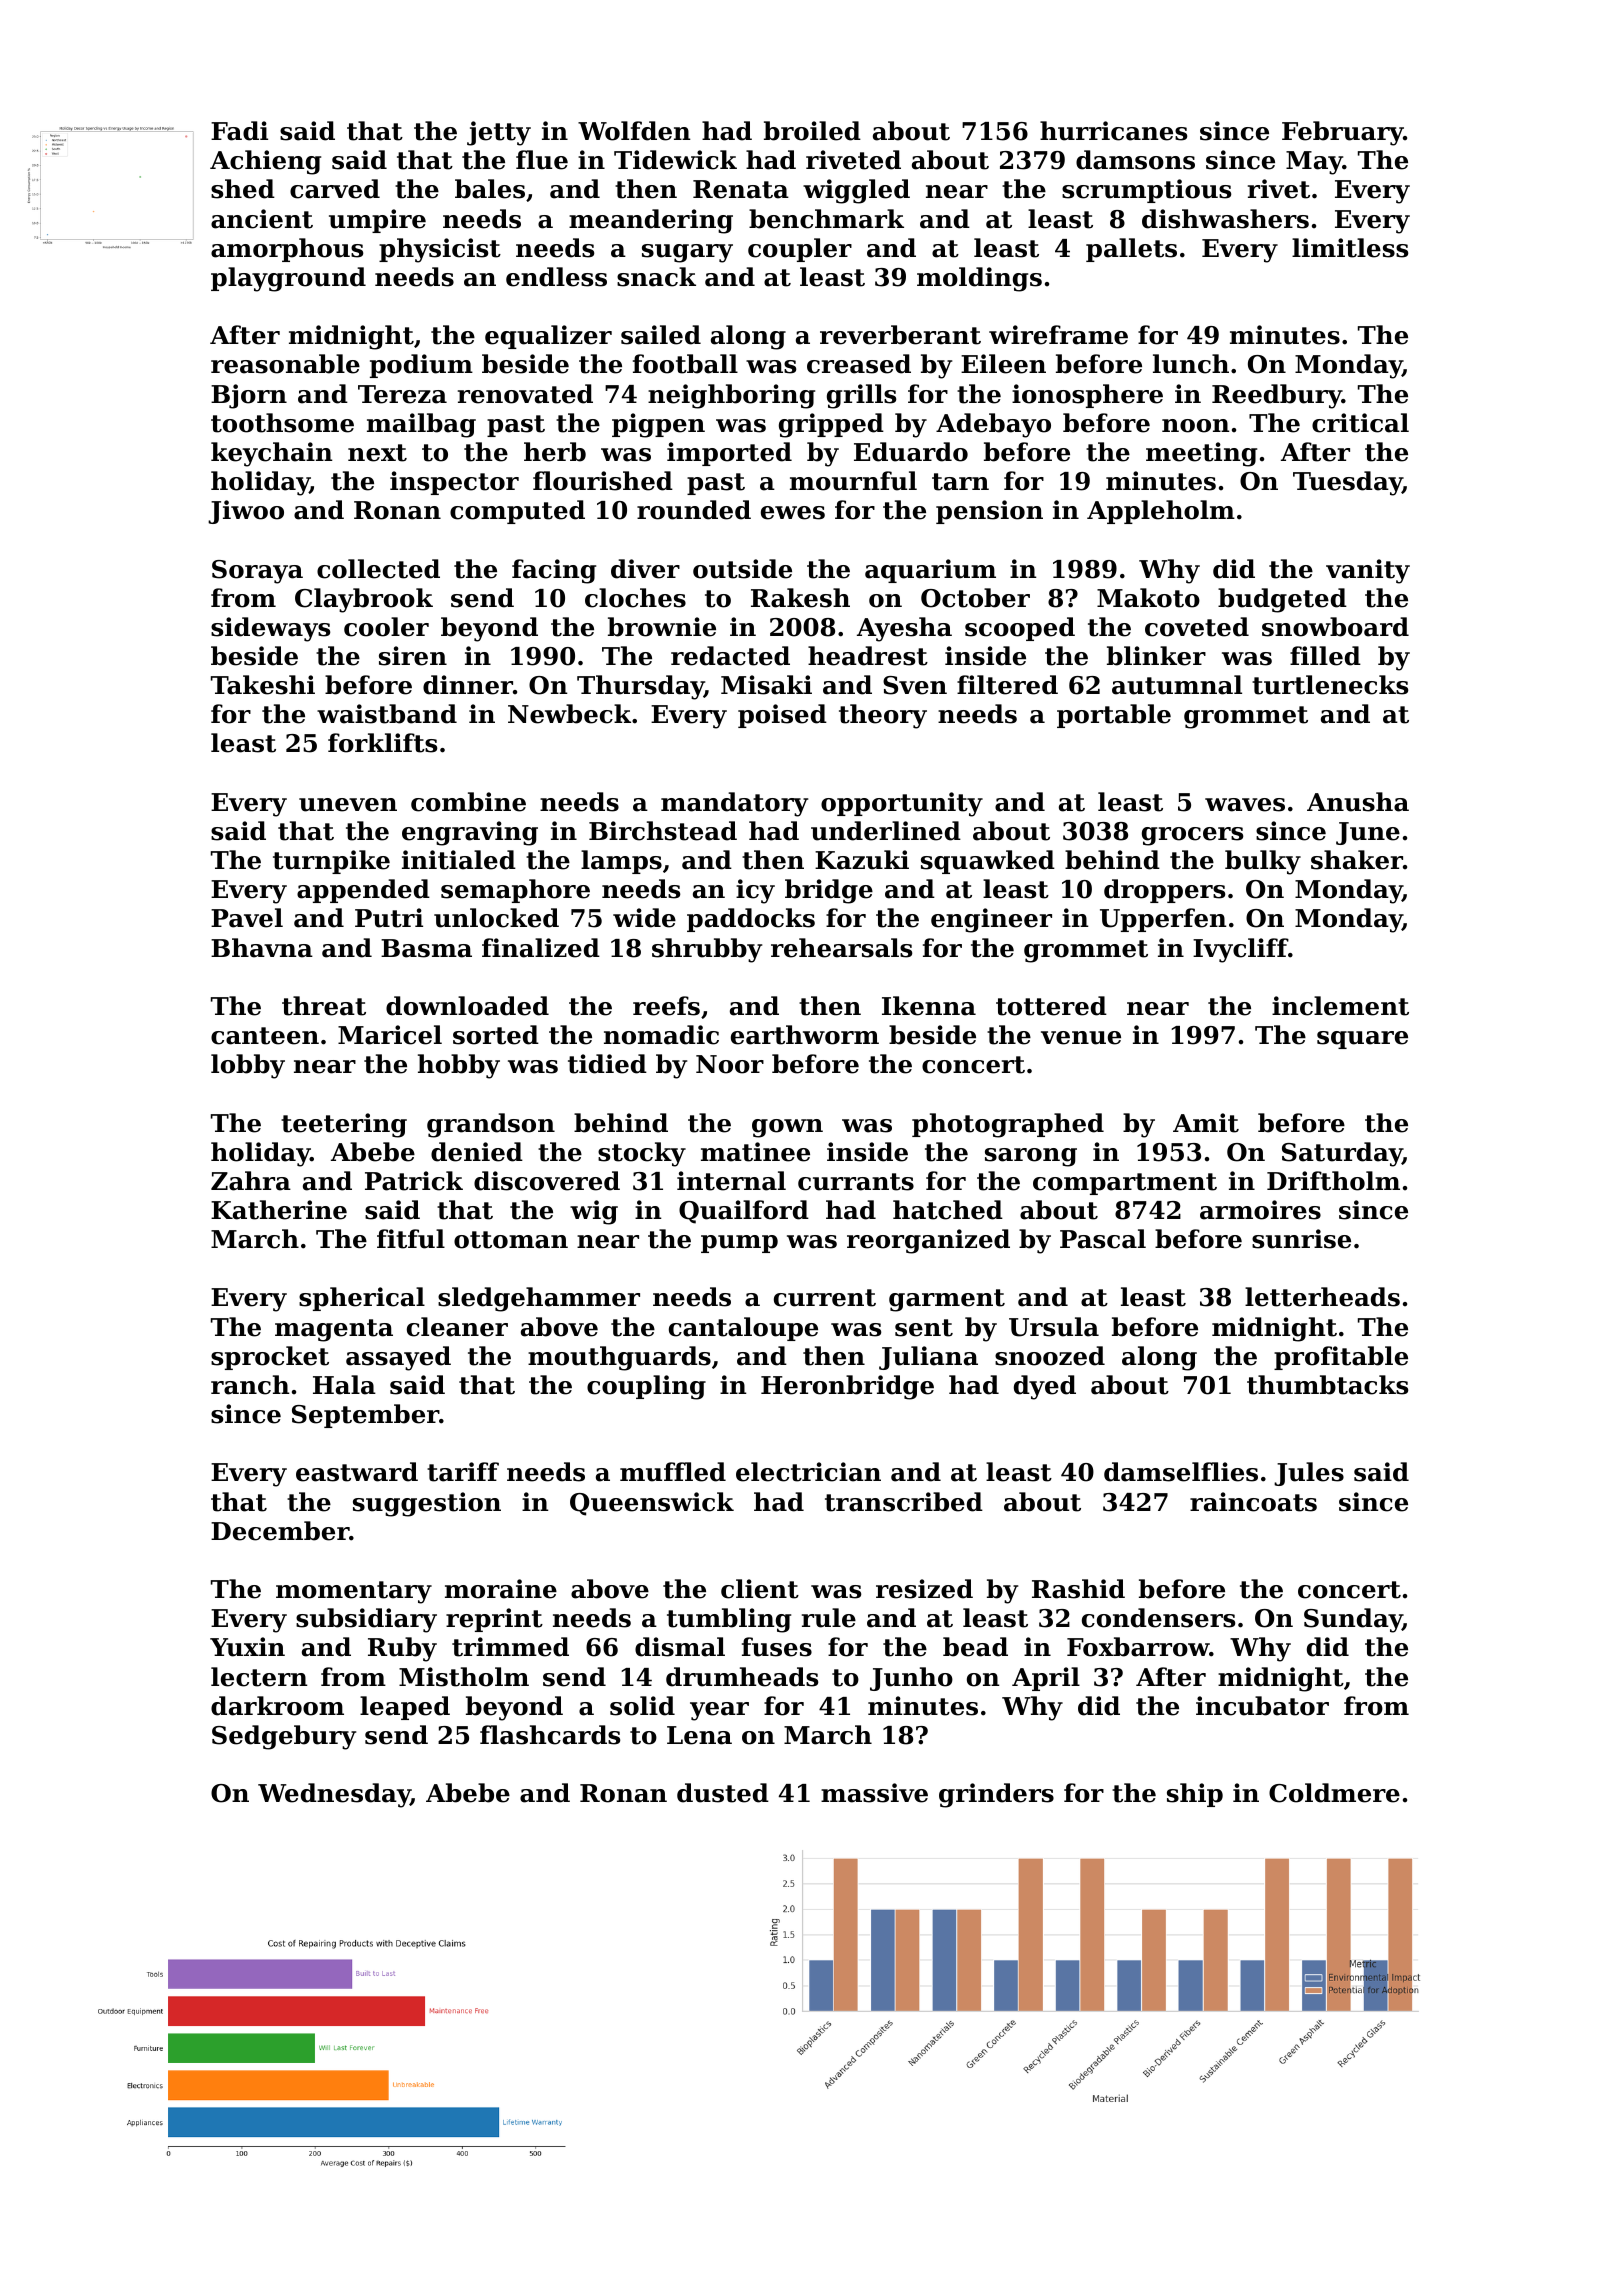 The width and height of the document is (1620, 2292). I want to click on pigpen, so click(658, 425).
